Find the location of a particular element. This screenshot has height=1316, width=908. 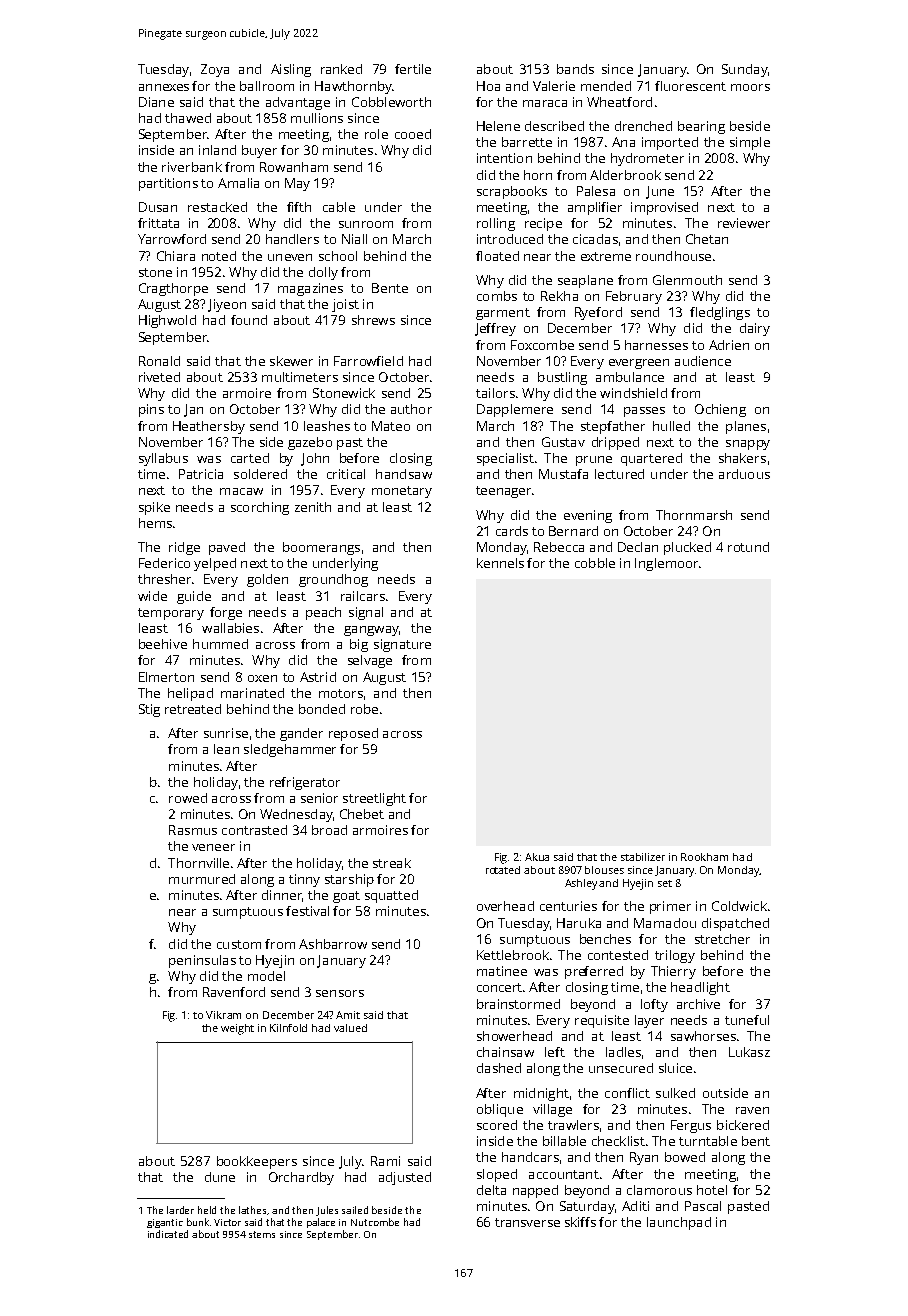

fluorescent is located at coordinates (690, 86).
